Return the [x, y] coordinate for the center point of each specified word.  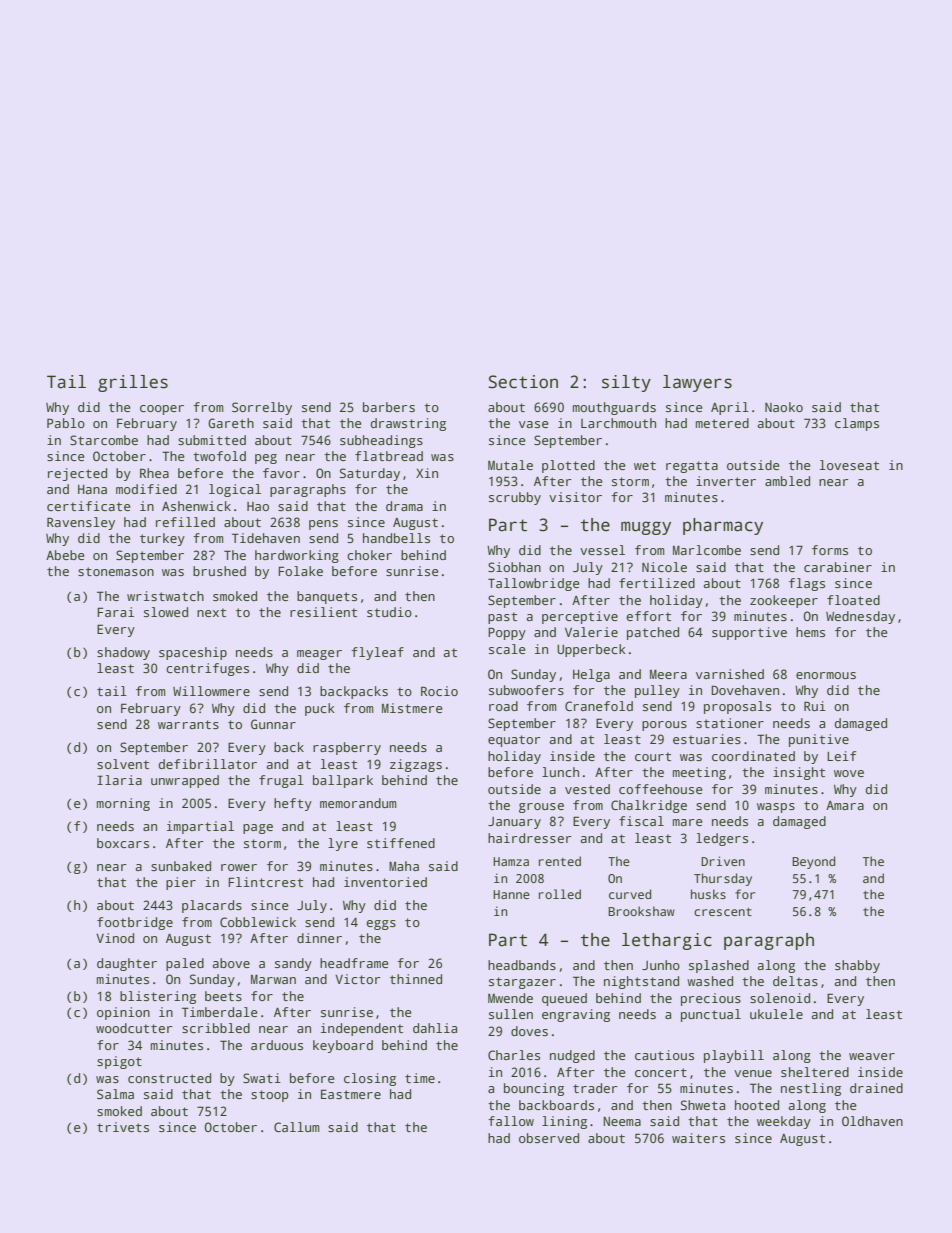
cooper [162, 410]
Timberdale [220, 1012]
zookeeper [784, 601]
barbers [389, 407]
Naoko [784, 407]
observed [549, 1138]
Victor [357, 979]
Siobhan [514, 567]
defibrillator [208, 764]
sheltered [815, 1072]
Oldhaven [872, 1121]
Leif [841, 756]
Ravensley [81, 523]
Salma [115, 1094]
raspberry [347, 748]
